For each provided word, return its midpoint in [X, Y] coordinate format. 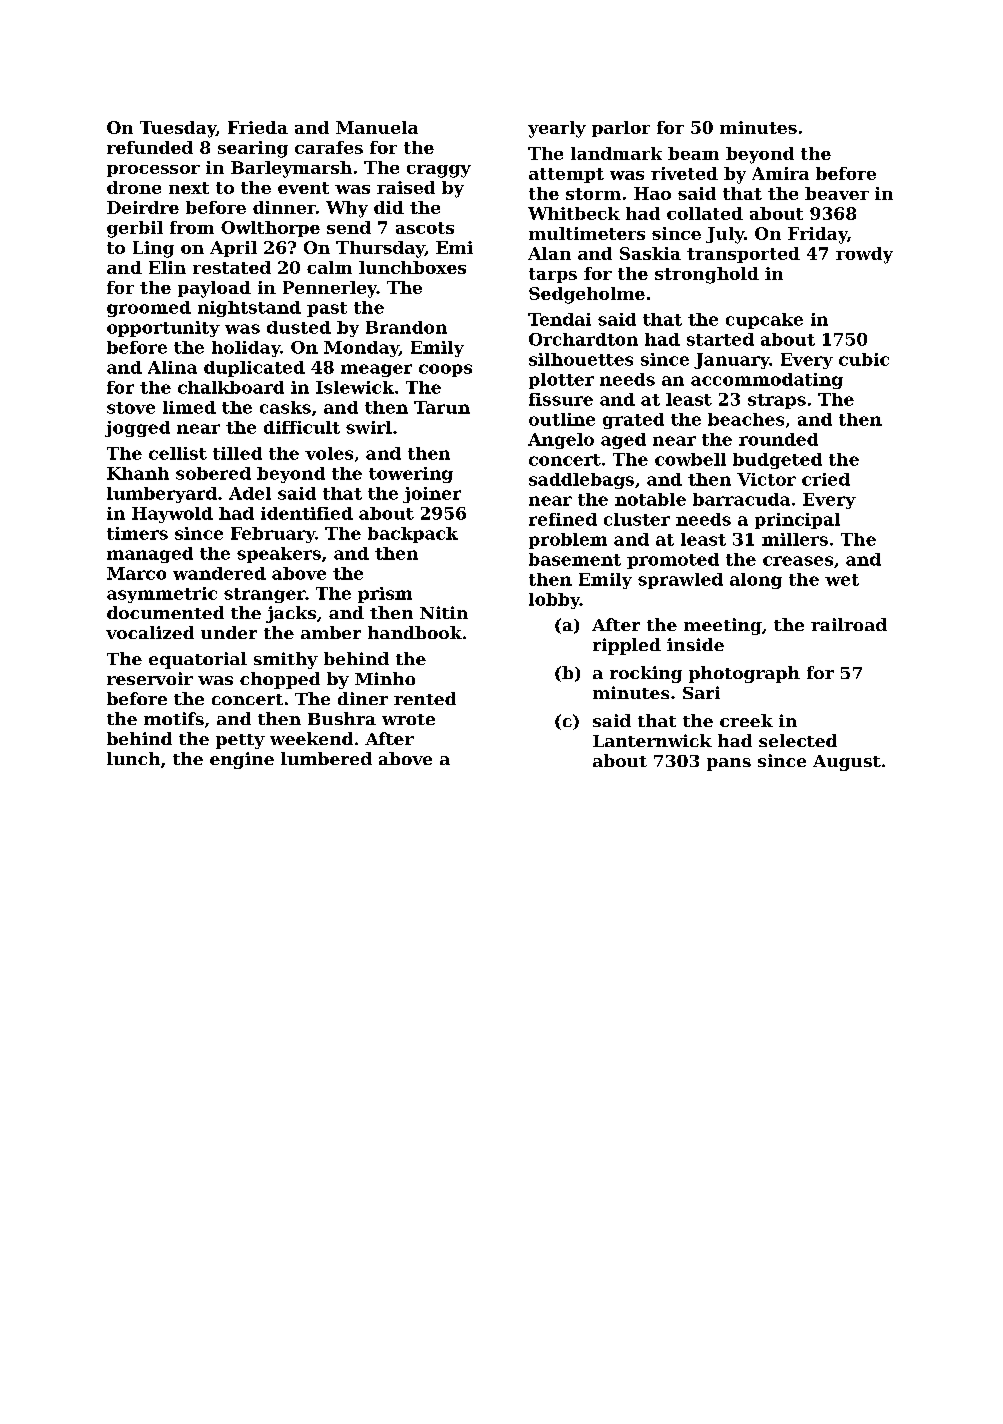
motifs [174, 718]
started [720, 339]
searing [253, 149]
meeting [723, 626]
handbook [415, 632]
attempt [566, 175]
